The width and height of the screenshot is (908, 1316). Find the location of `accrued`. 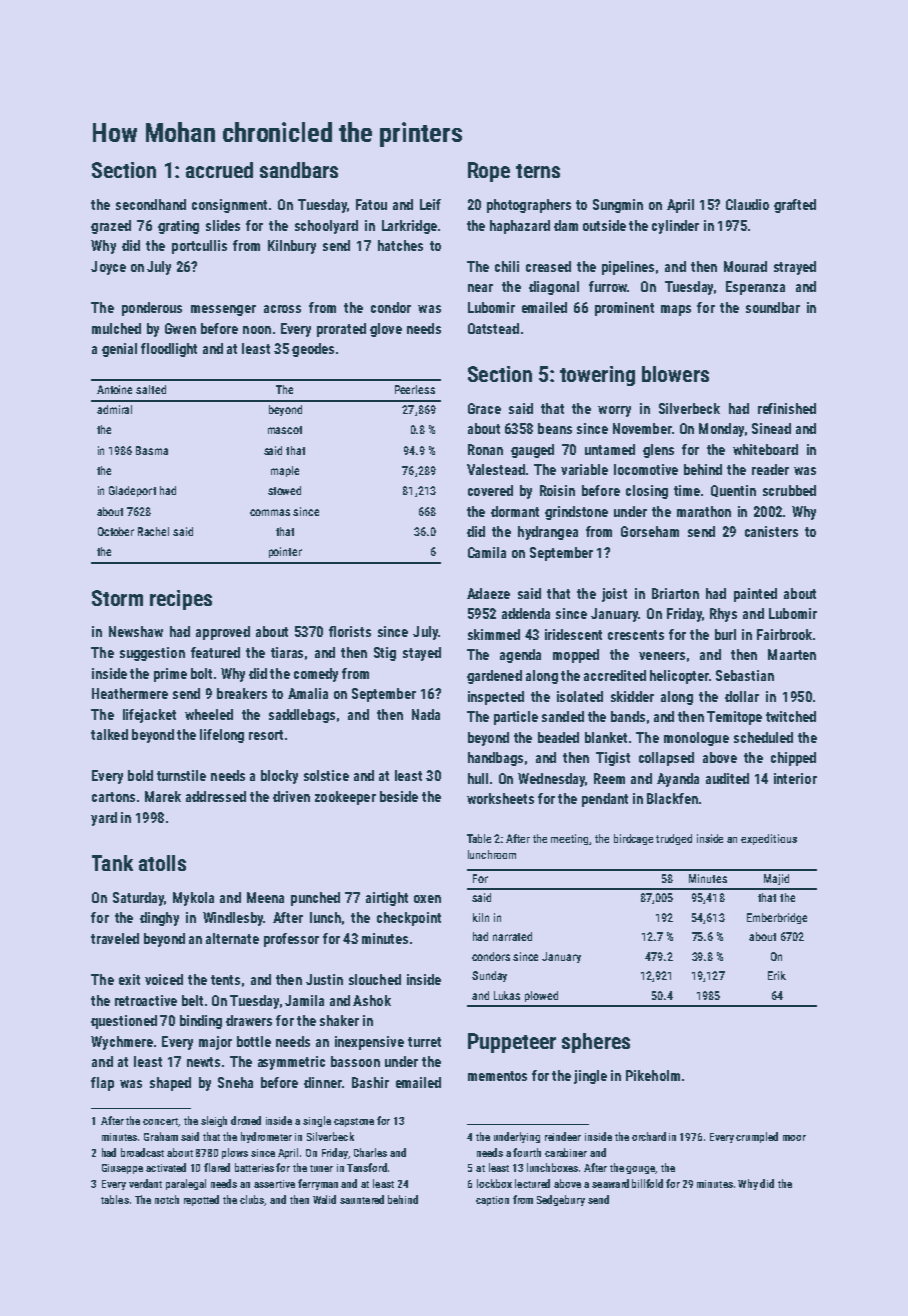

accrued is located at coordinates (219, 170).
